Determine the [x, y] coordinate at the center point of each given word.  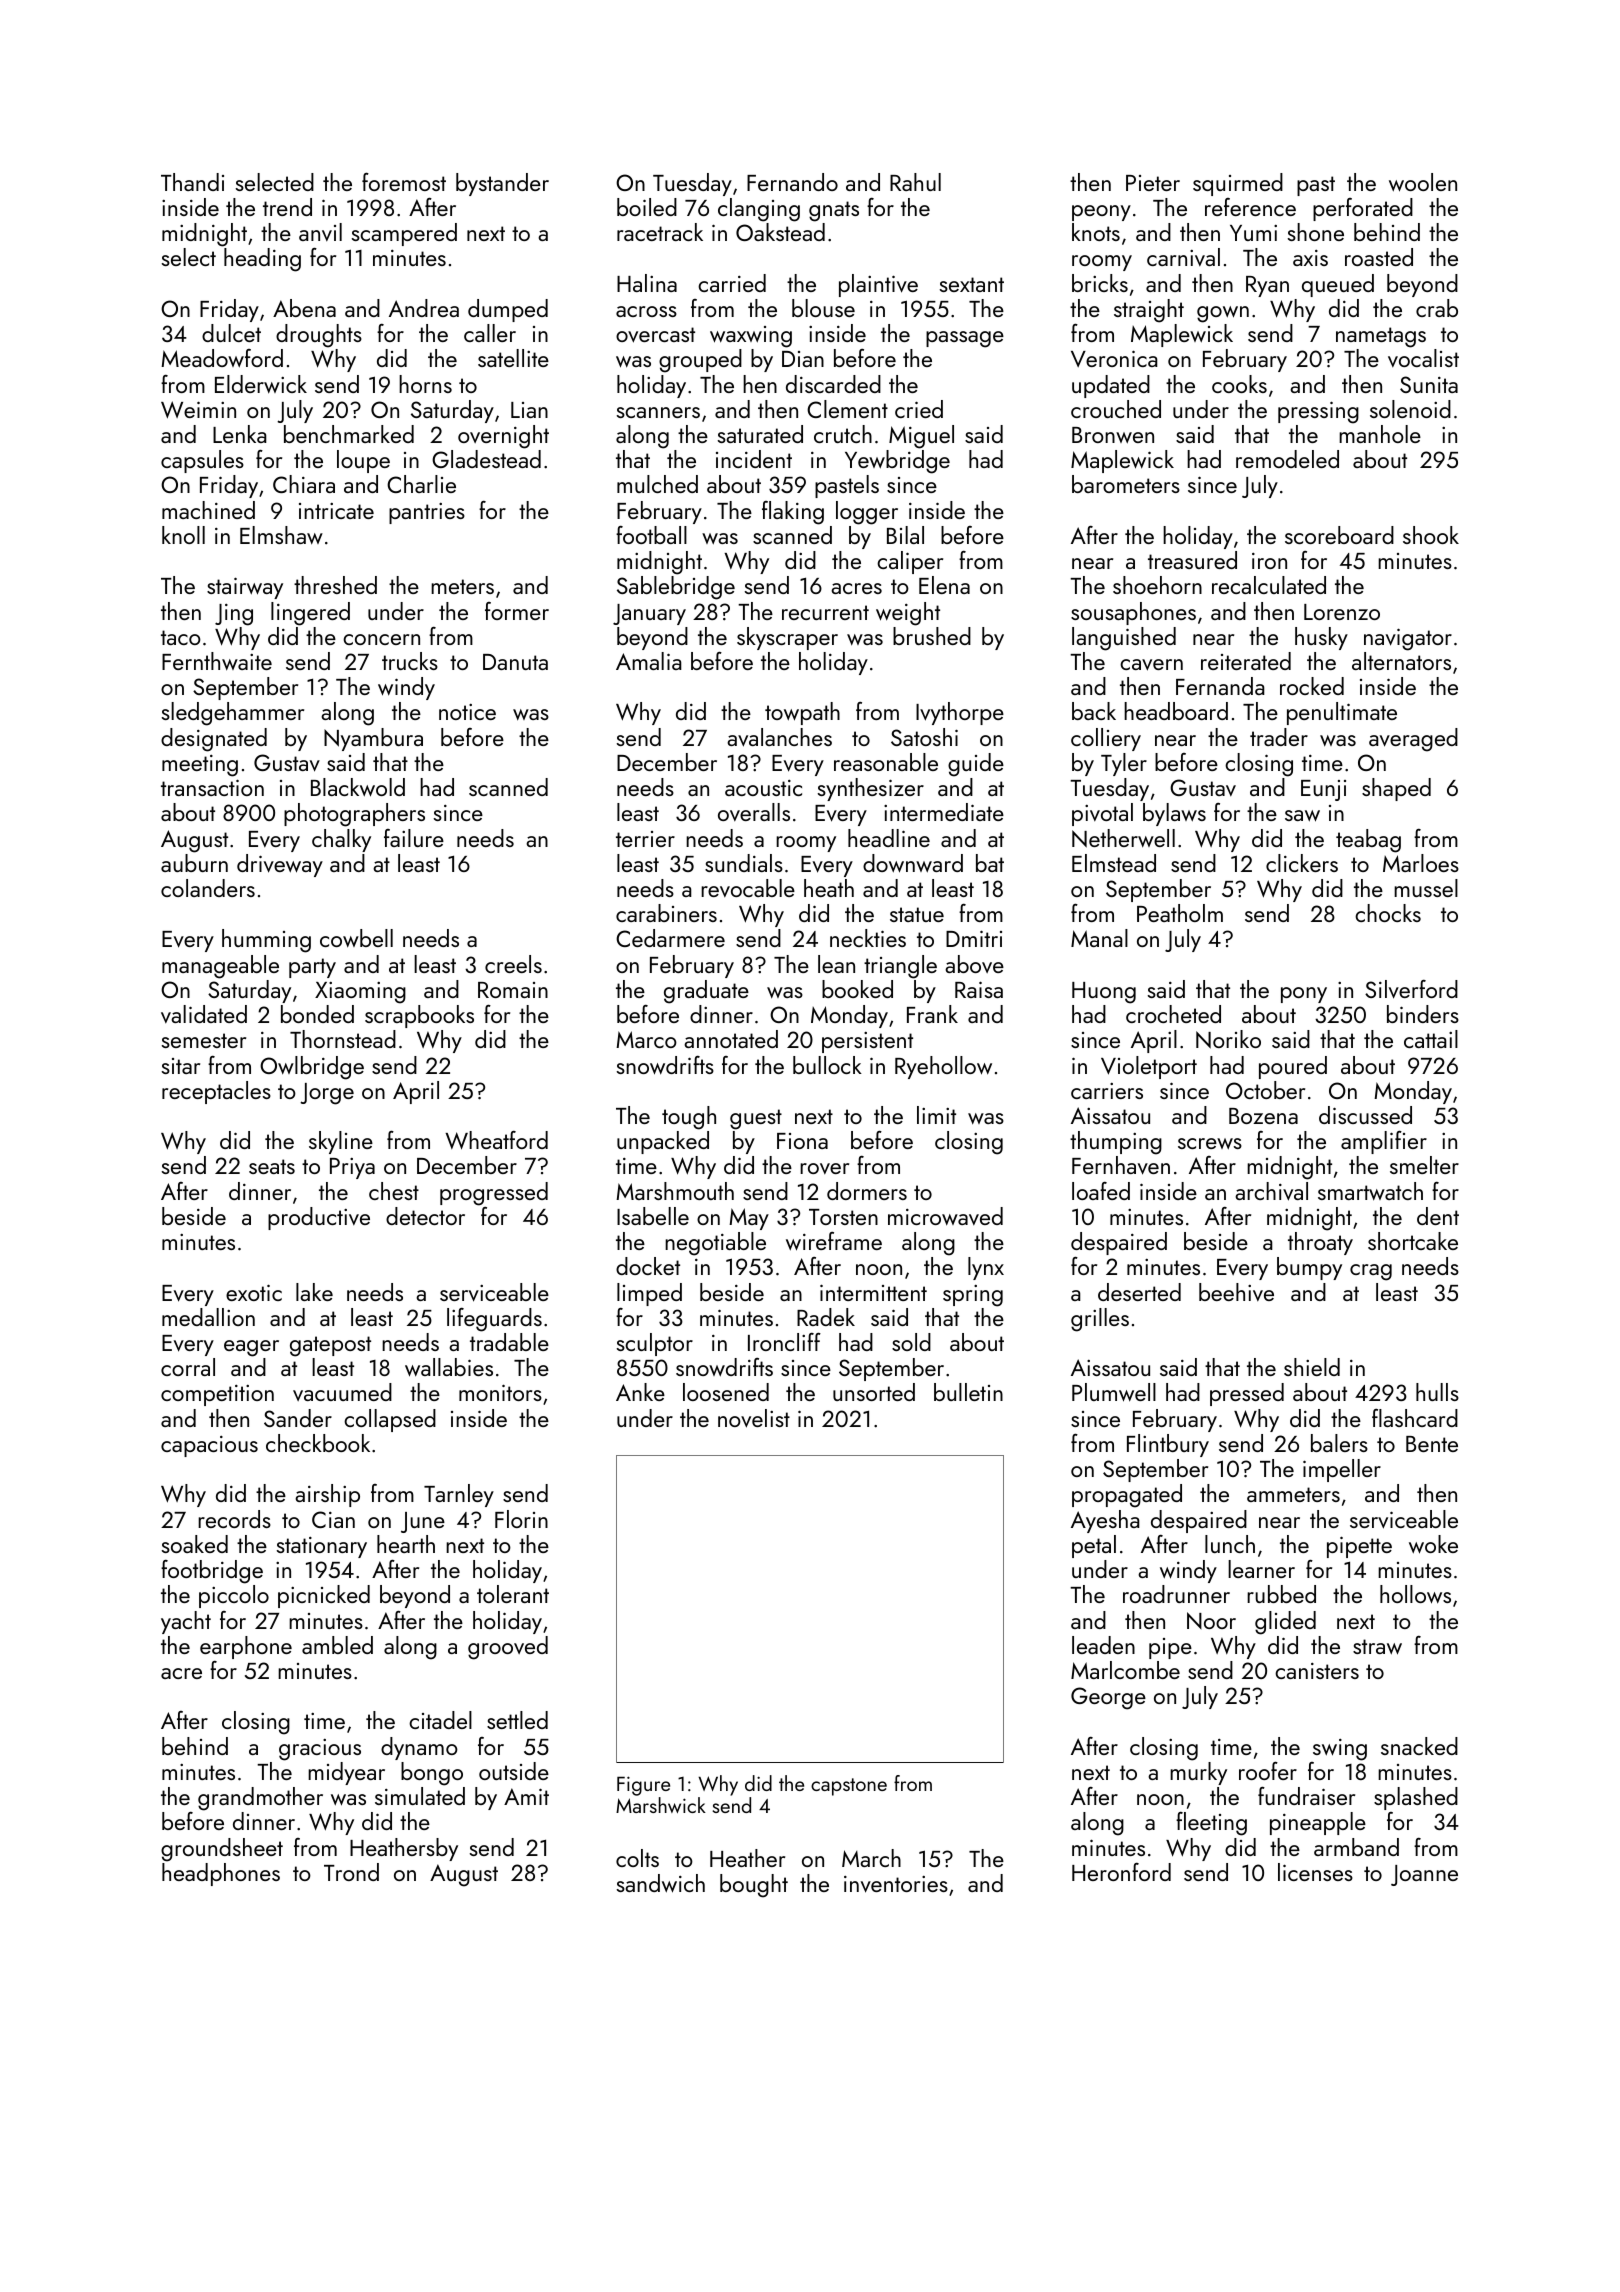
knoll [183, 535]
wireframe [834, 1241]
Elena [944, 585]
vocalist [1423, 358]
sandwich [661, 1883]
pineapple [1318, 1823]
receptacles [216, 1092]
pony [1304, 995]
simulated [420, 1796]
